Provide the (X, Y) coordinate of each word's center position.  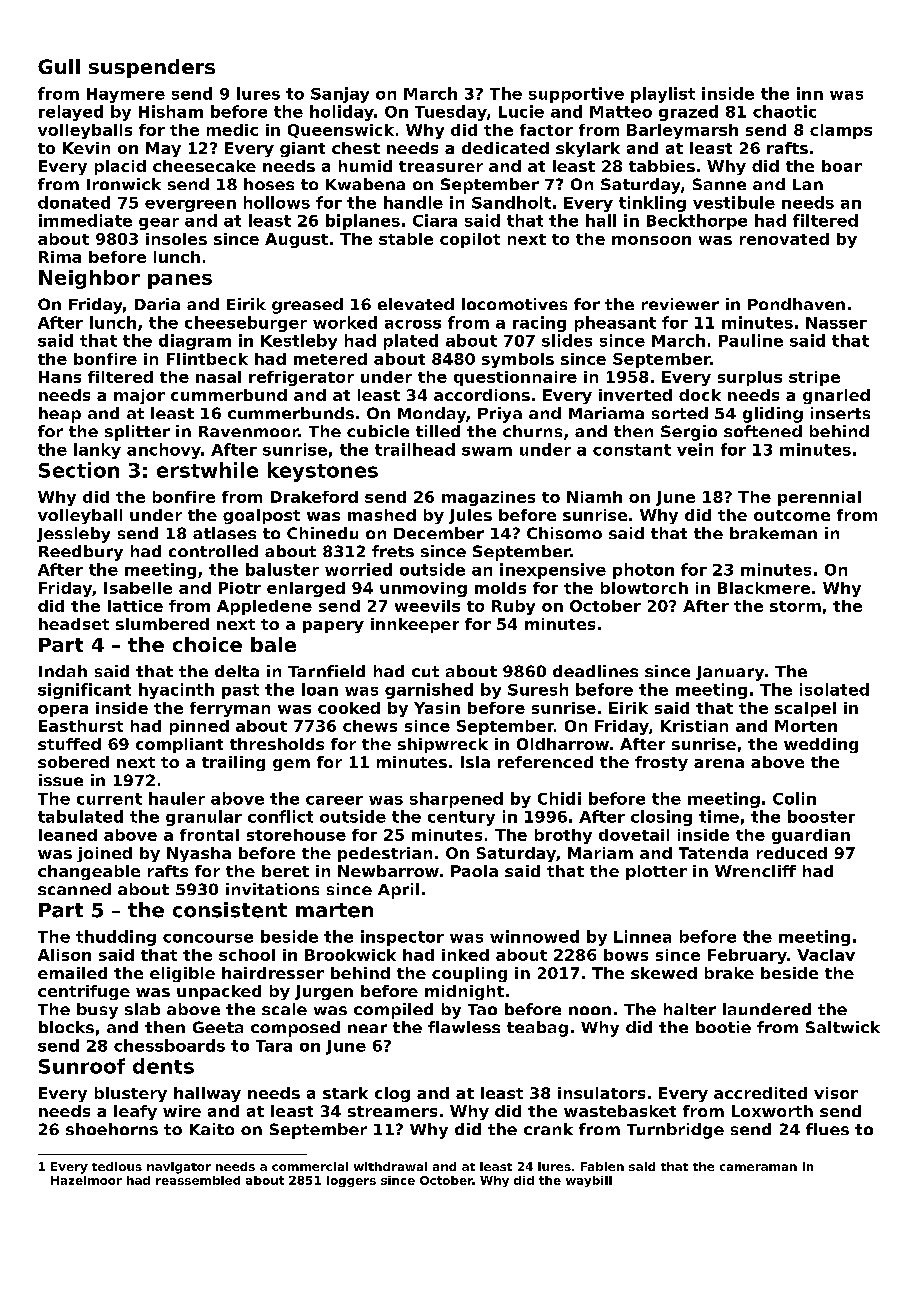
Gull (59, 66)
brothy (563, 836)
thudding (116, 938)
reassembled (198, 1180)
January (730, 673)
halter (690, 1009)
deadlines (595, 671)
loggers (351, 1181)
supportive (576, 95)
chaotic (784, 111)
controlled (213, 551)
